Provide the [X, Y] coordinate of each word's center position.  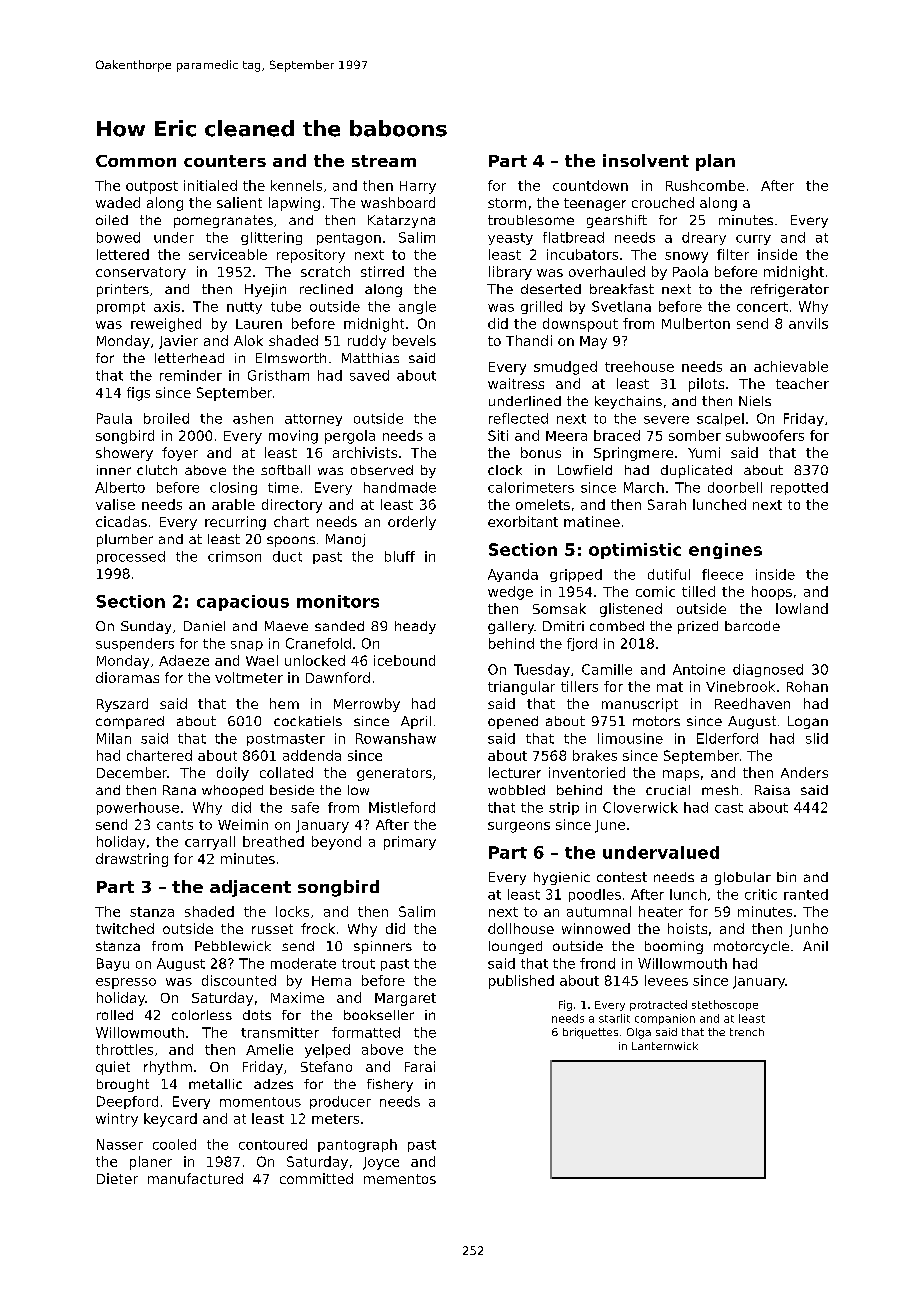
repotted [799, 488]
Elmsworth [291, 358]
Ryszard [122, 705]
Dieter [117, 1178]
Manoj [345, 540]
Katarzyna [401, 221]
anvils [808, 323]
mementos [400, 1179]
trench [747, 1032]
